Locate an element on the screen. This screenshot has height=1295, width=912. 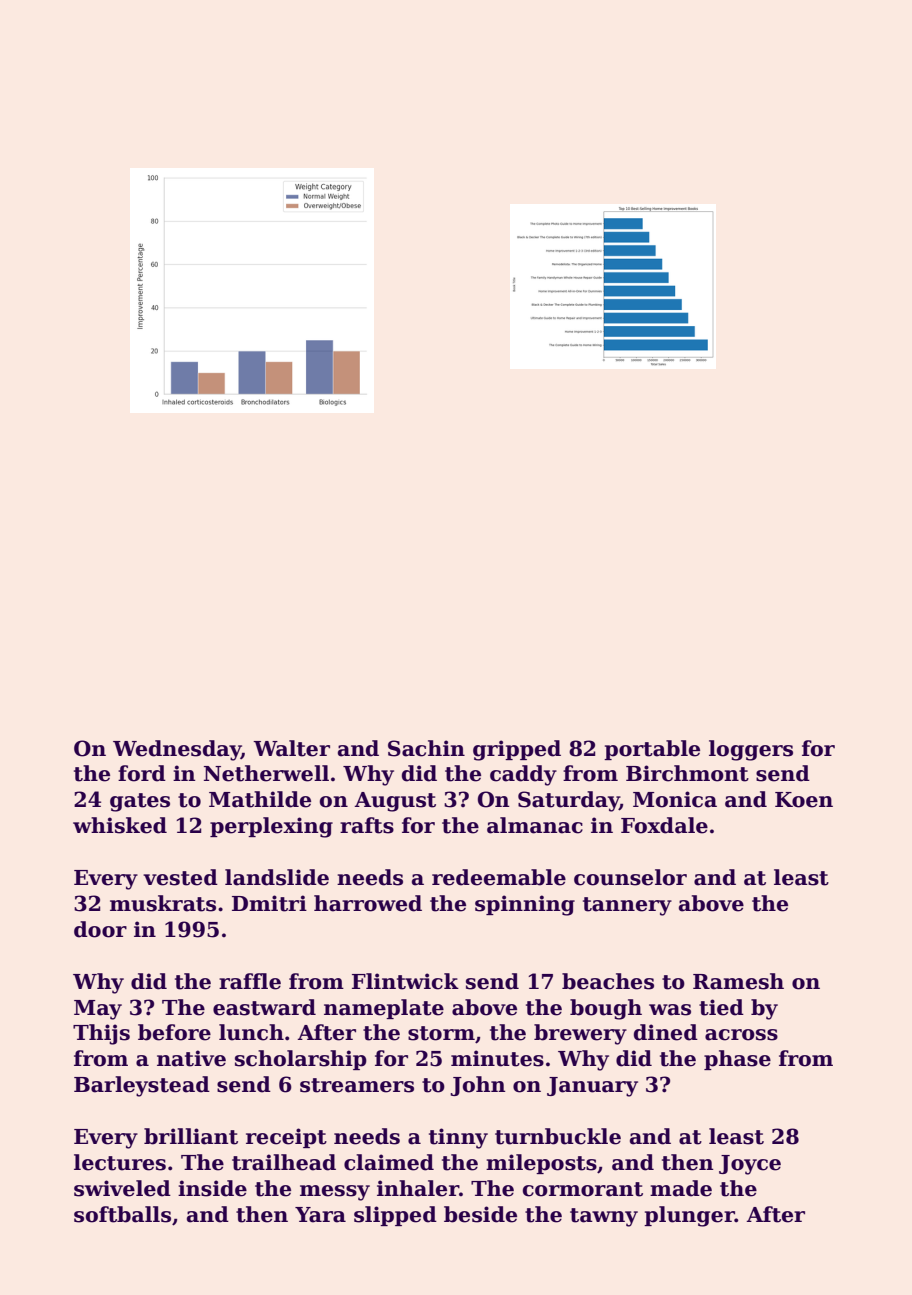
almanac is located at coordinates (535, 825).
